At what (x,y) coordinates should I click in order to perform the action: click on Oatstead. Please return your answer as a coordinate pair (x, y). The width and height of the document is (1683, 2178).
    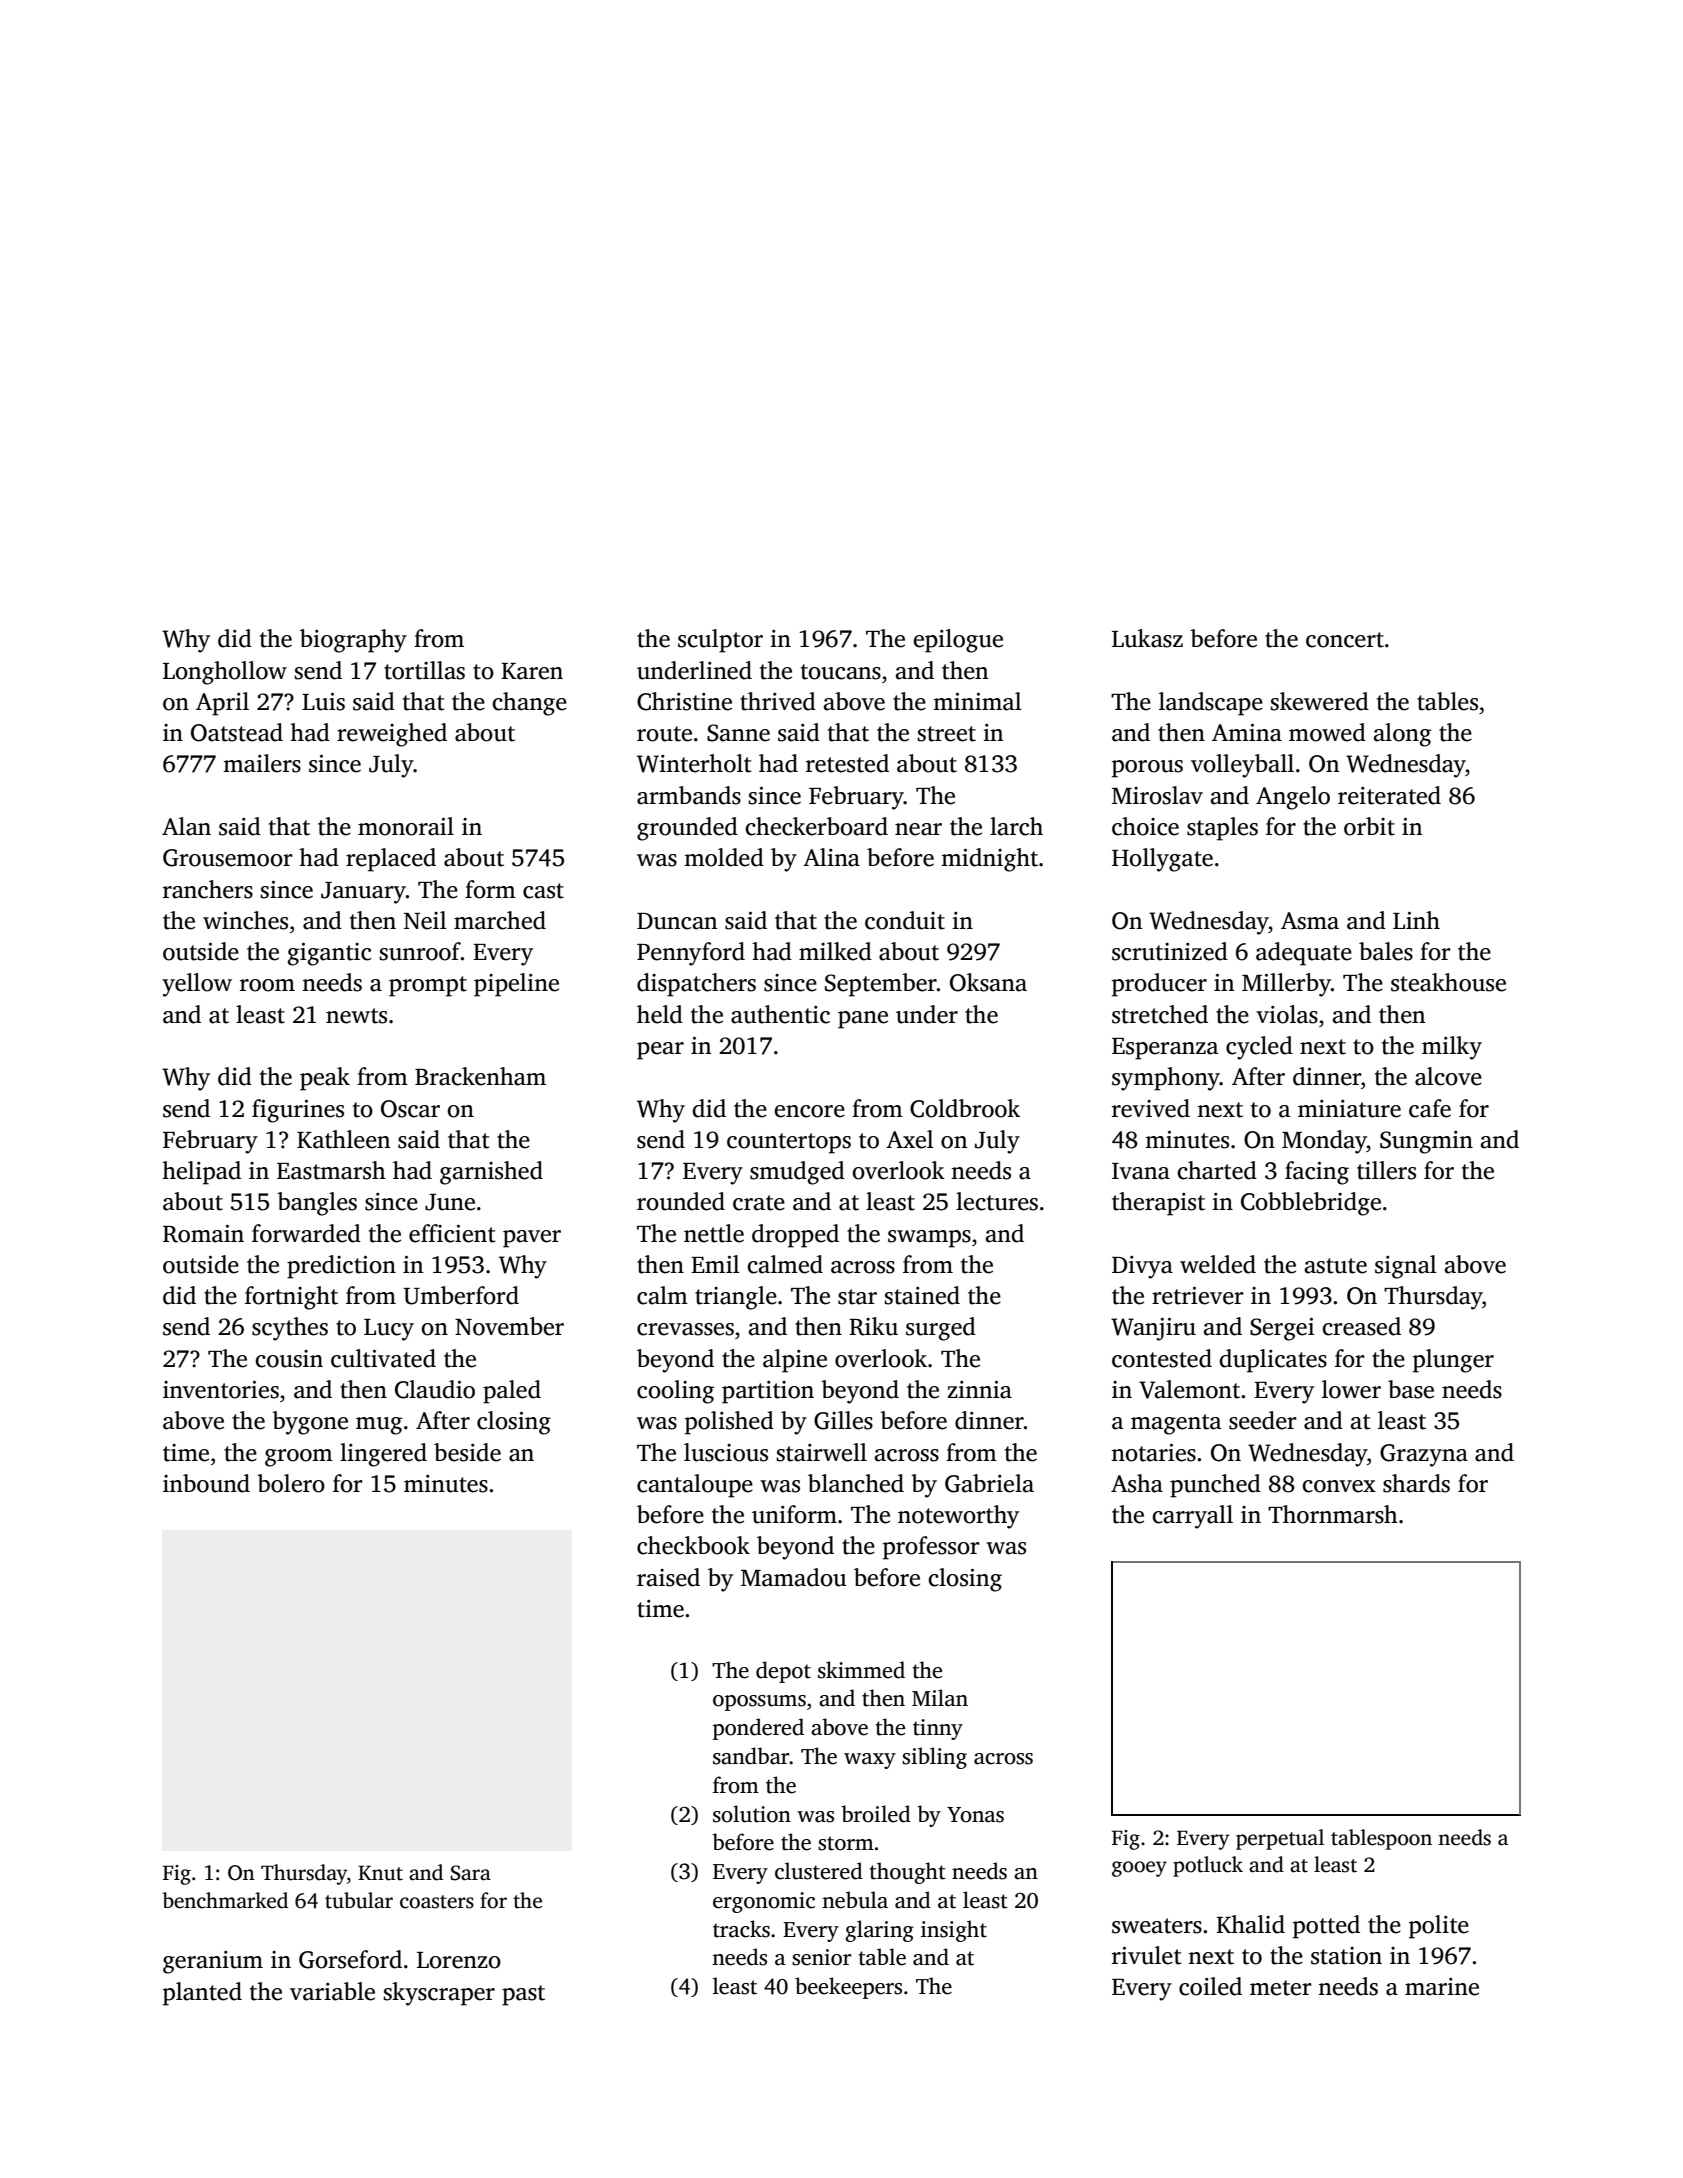
    Looking at the image, I should click on (237, 732).
